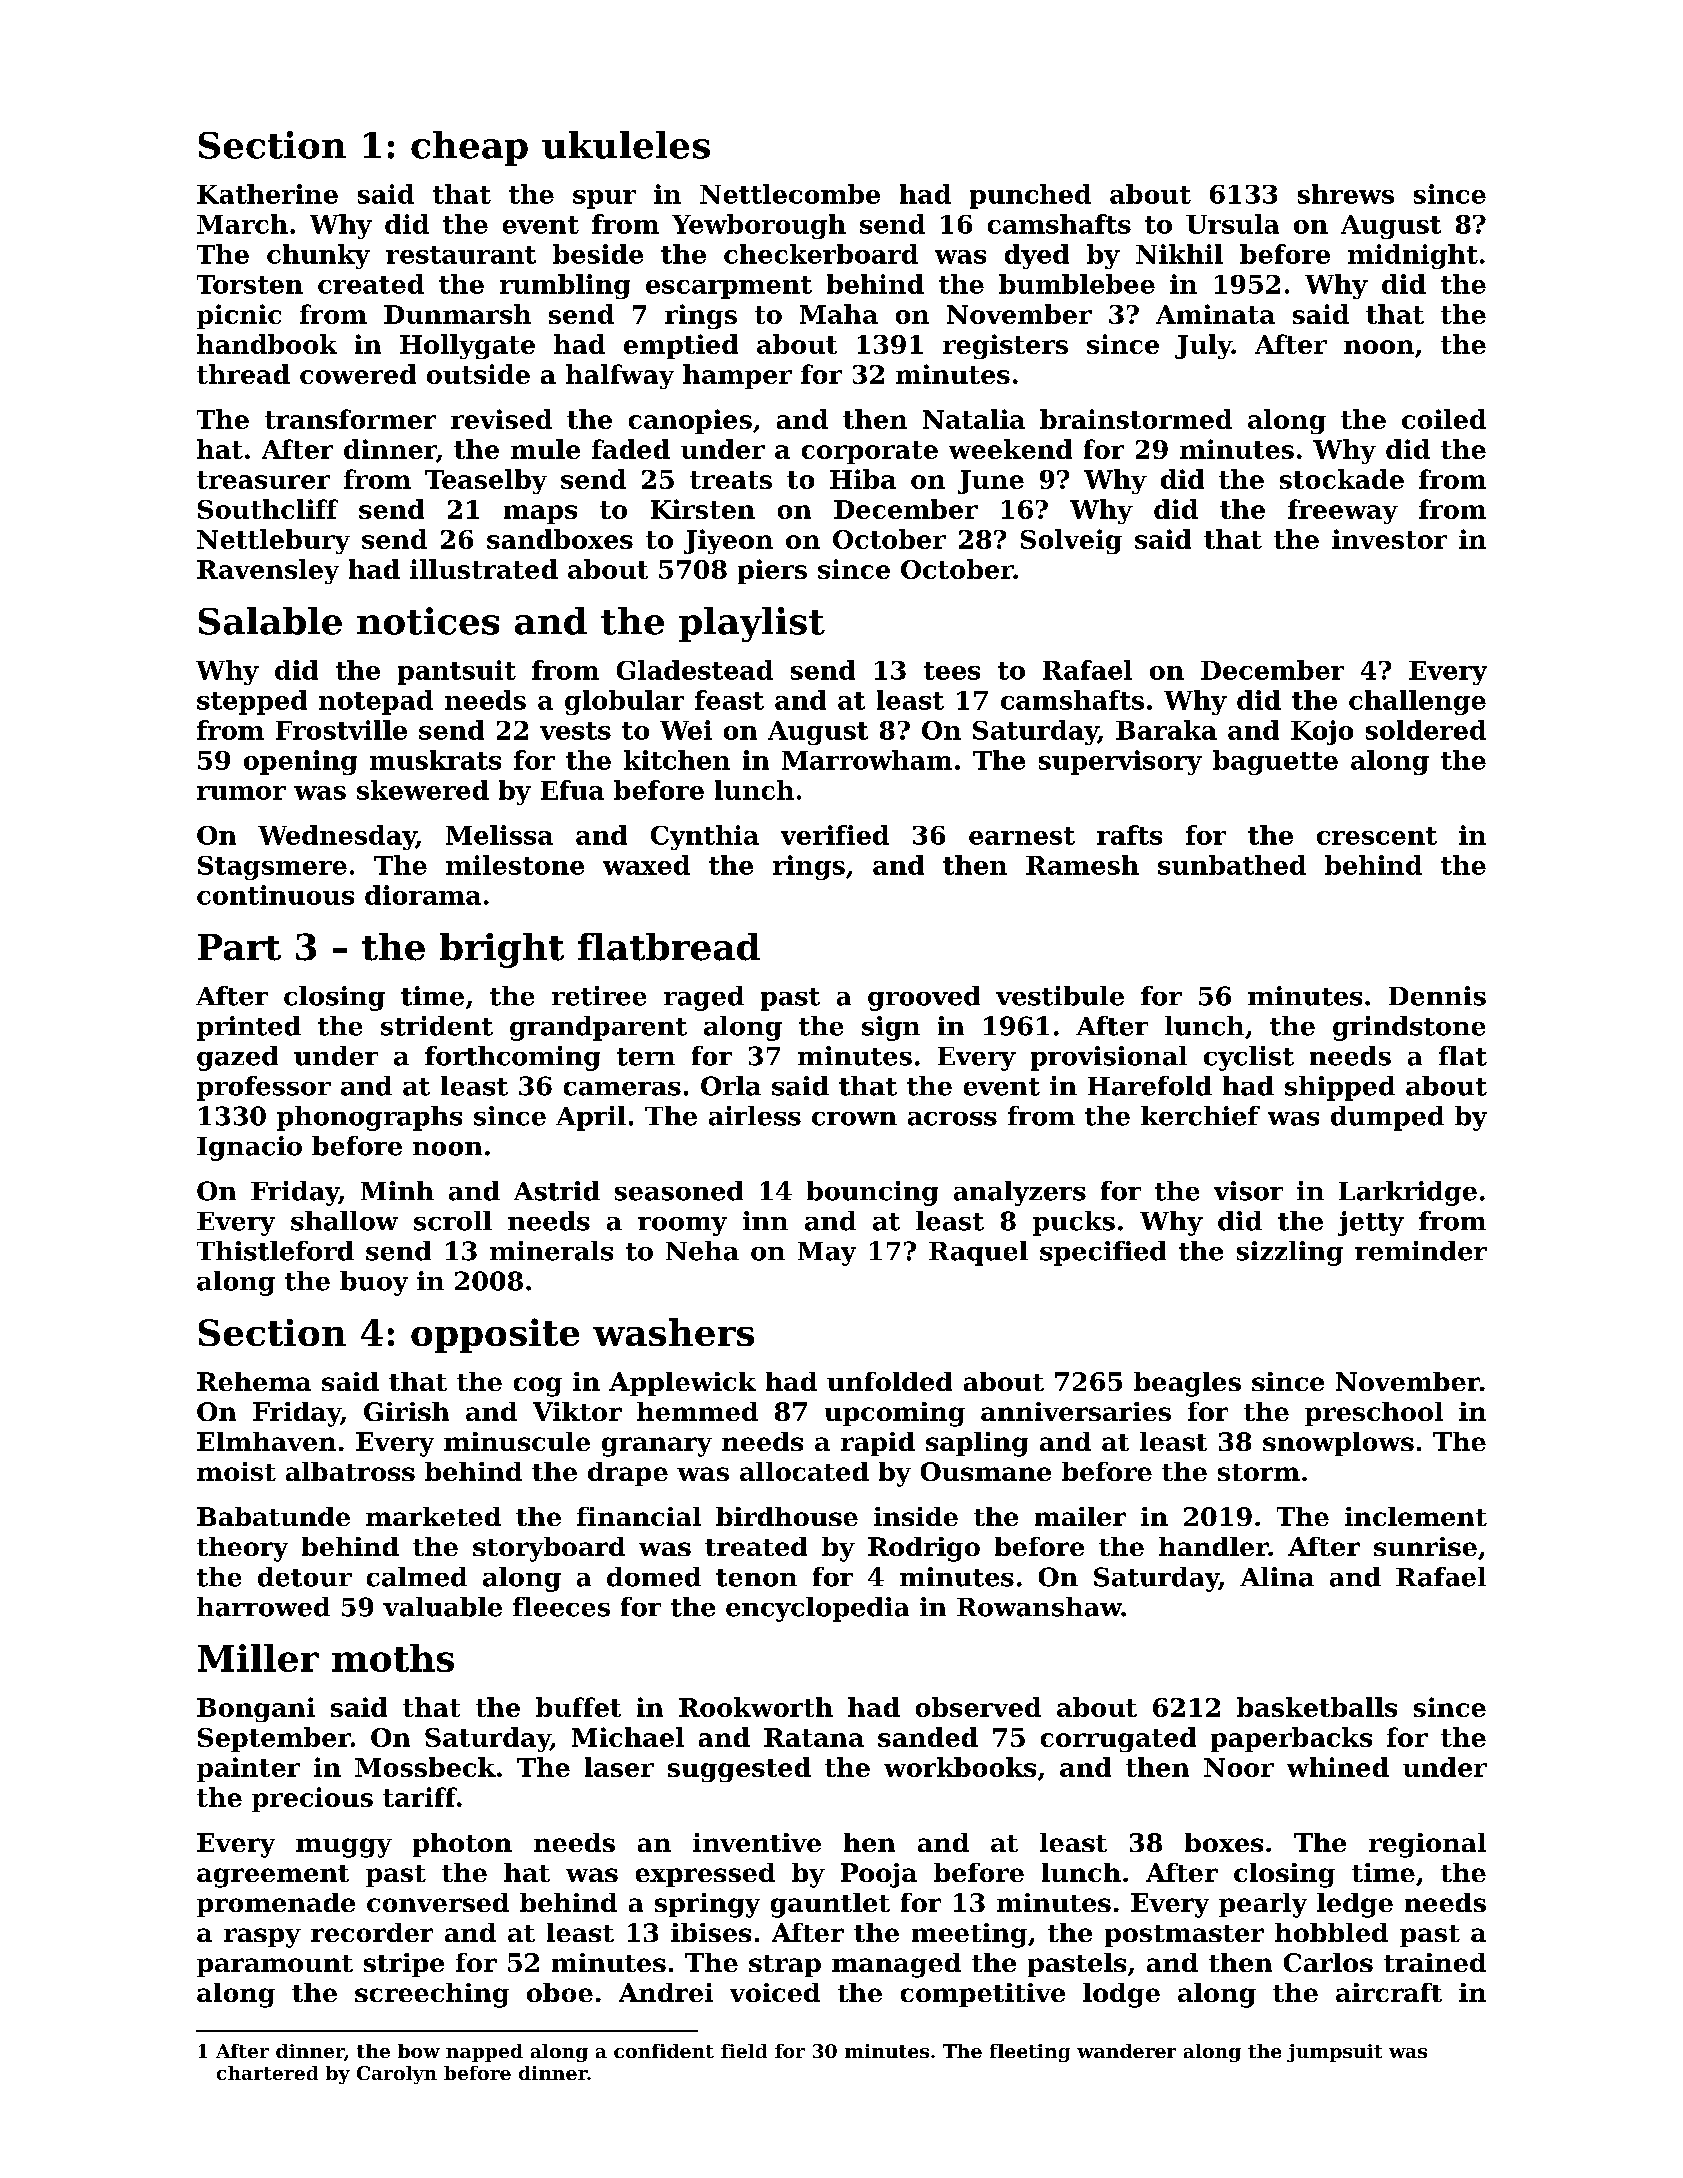 Image resolution: width=1683 pixels, height=2178 pixels. What do you see at coordinates (248, 1769) in the screenshot?
I see `painter` at bounding box center [248, 1769].
